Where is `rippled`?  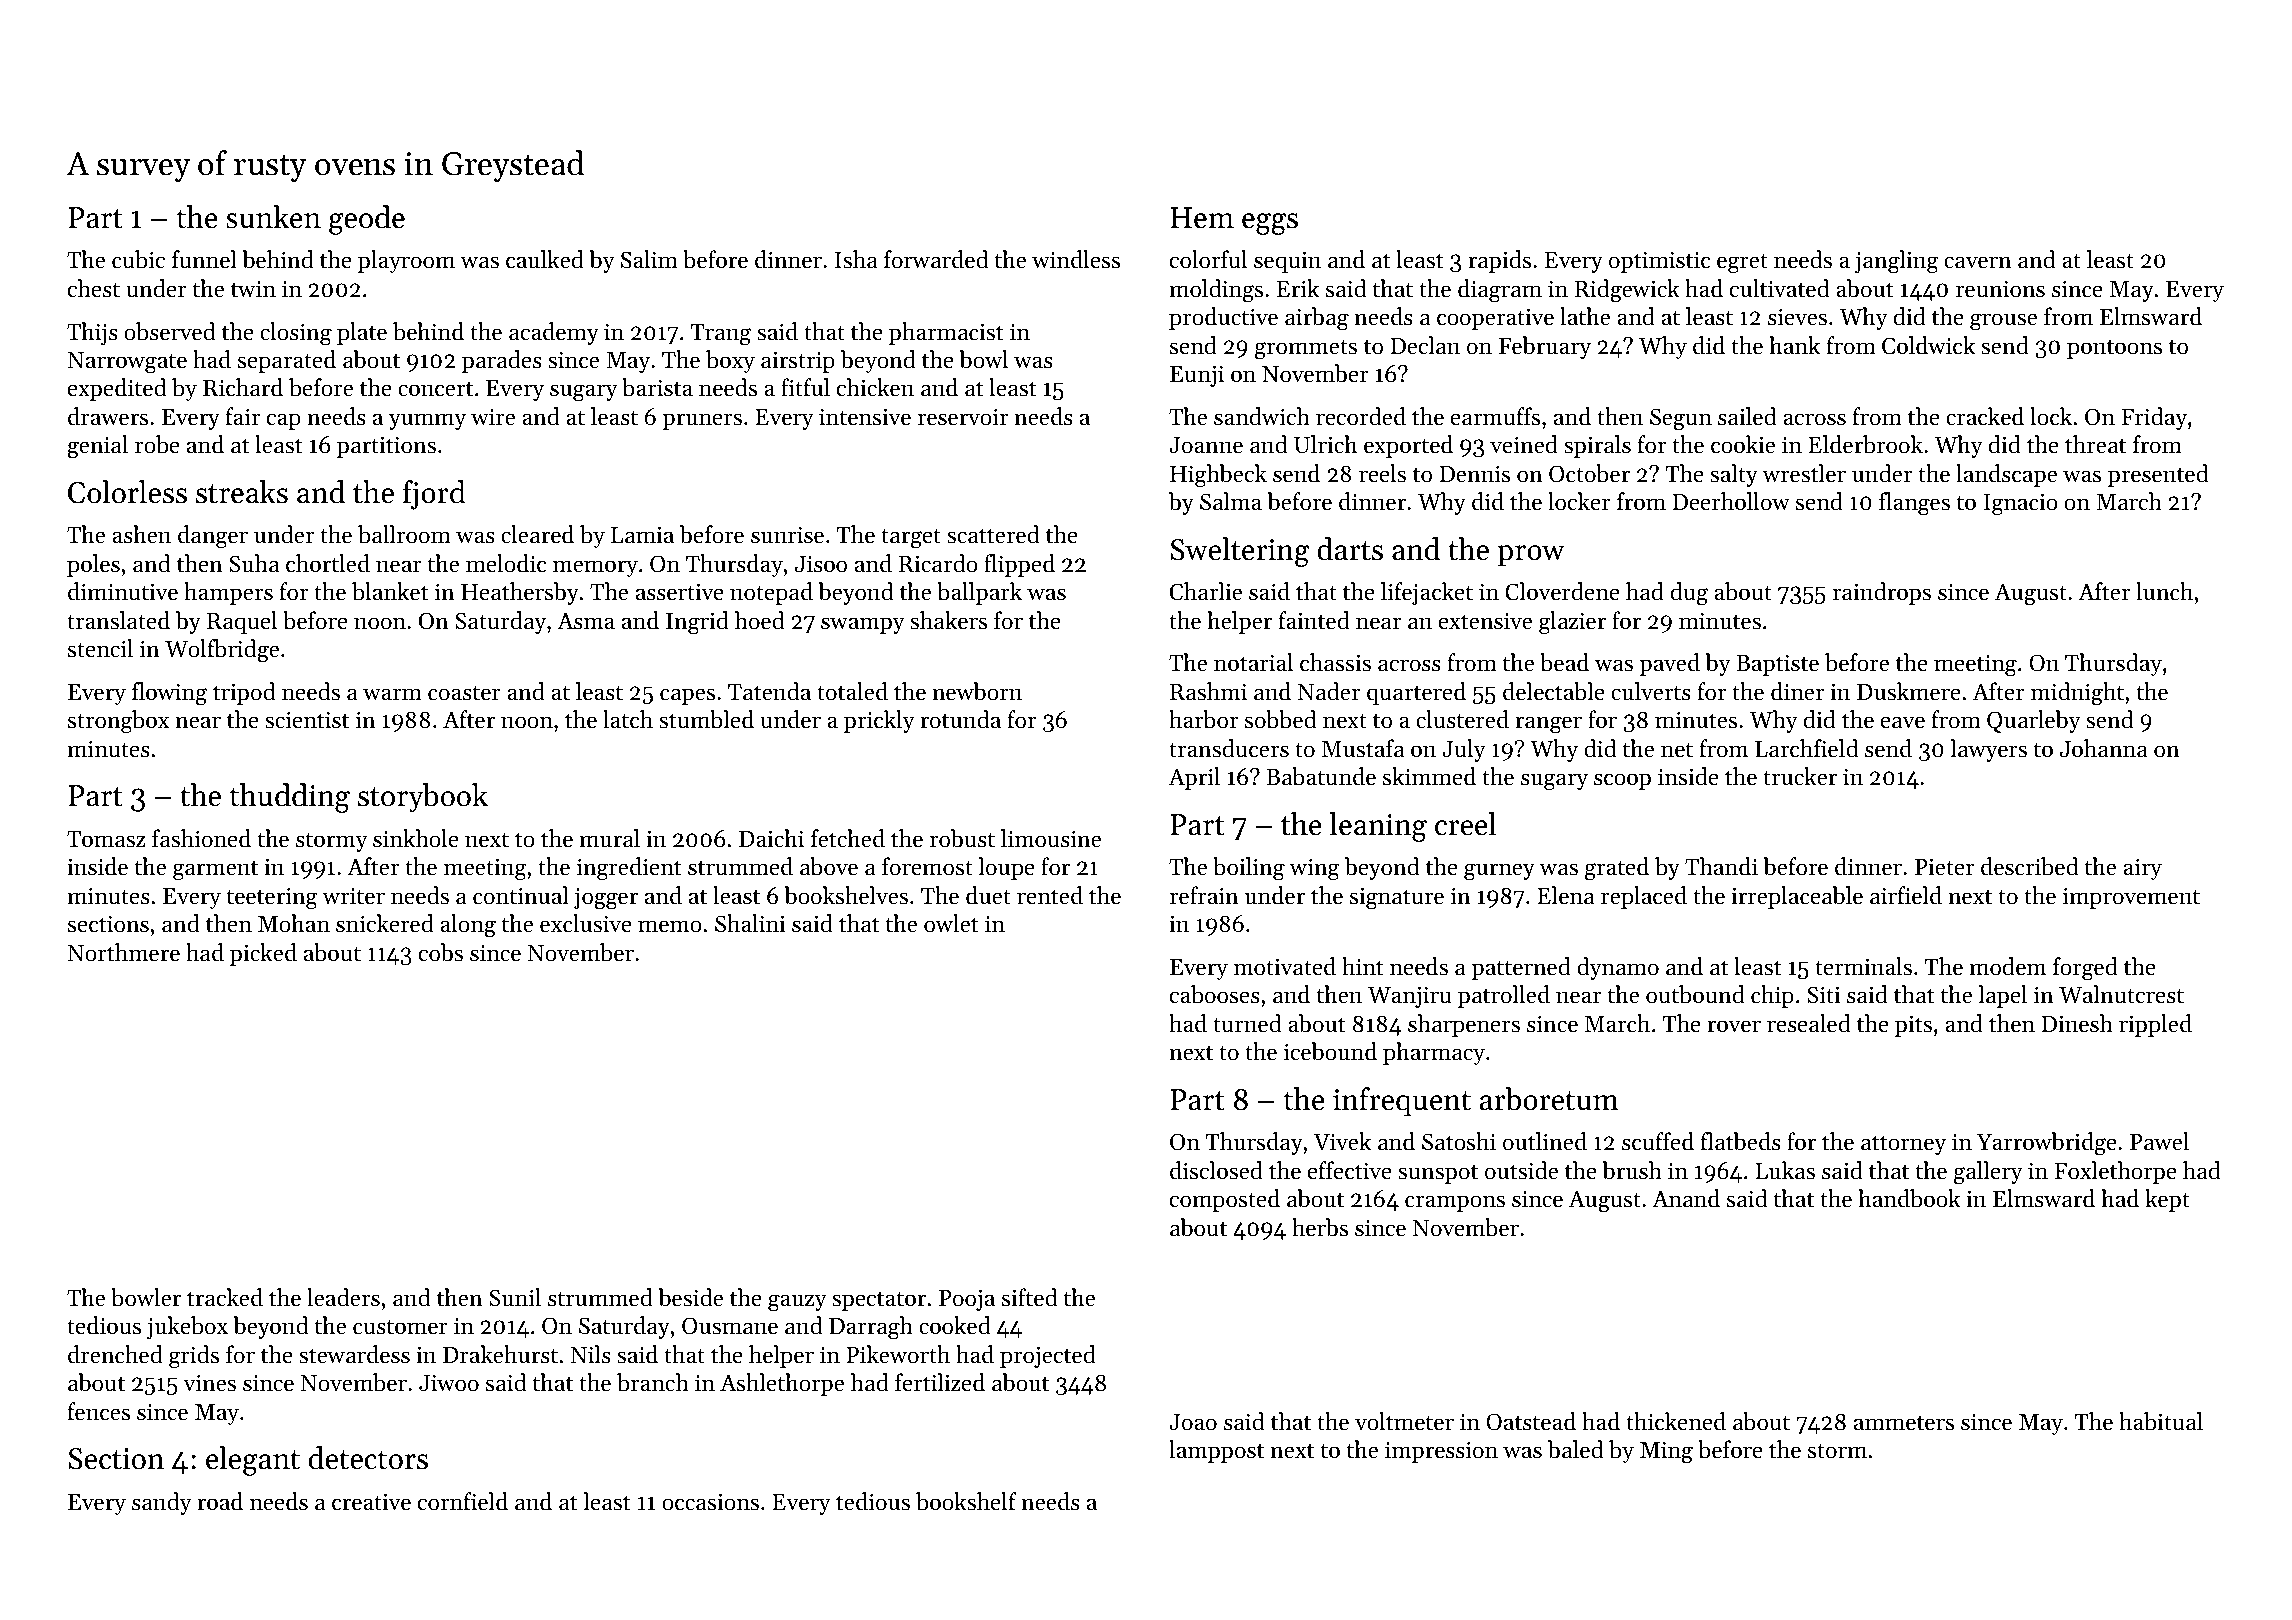
rippled is located at coordinates (2155, 1025).
